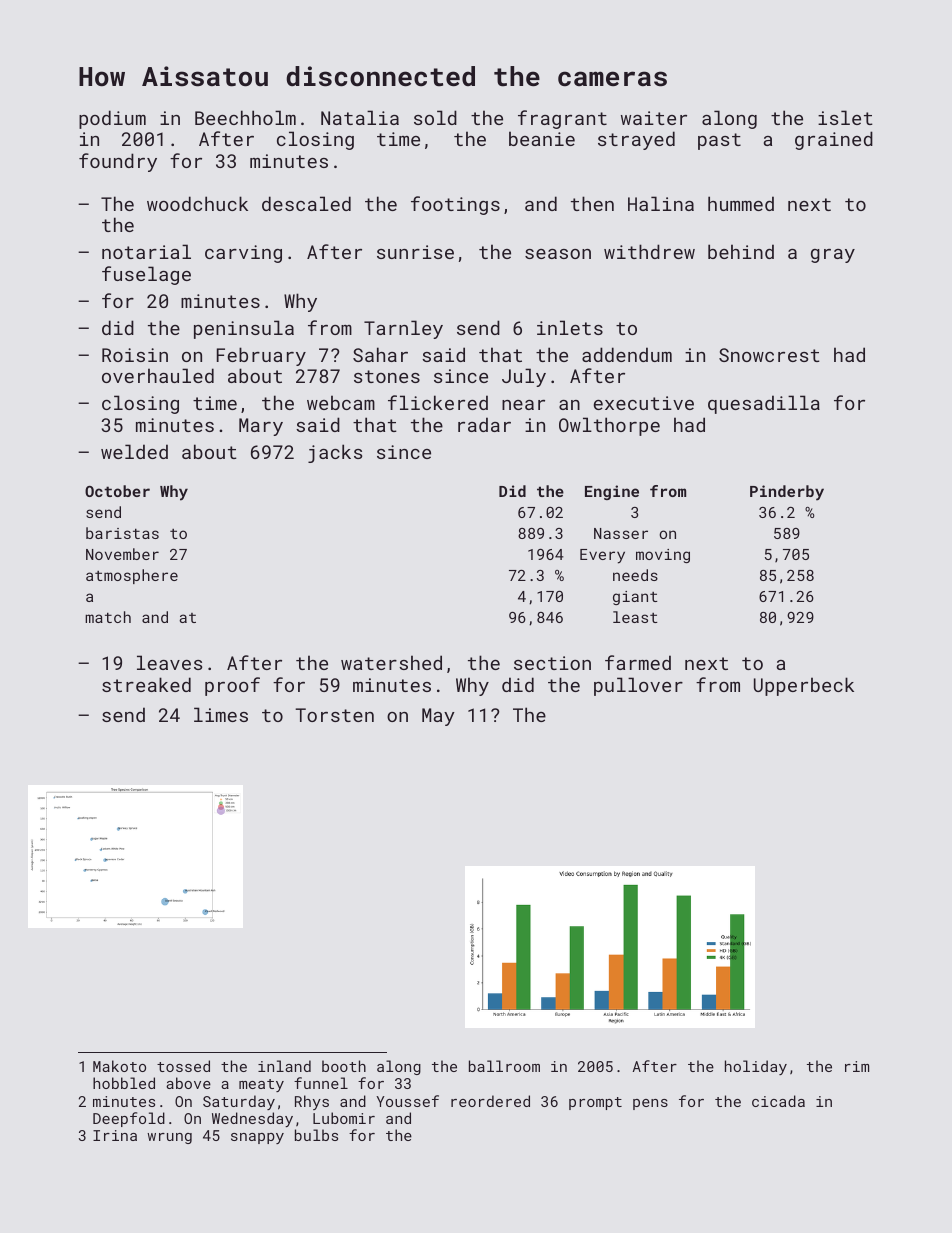 The image size is (952, 1233). Describe the element at coordinates (638, 662) in the document. I see `farmed` at that location.
